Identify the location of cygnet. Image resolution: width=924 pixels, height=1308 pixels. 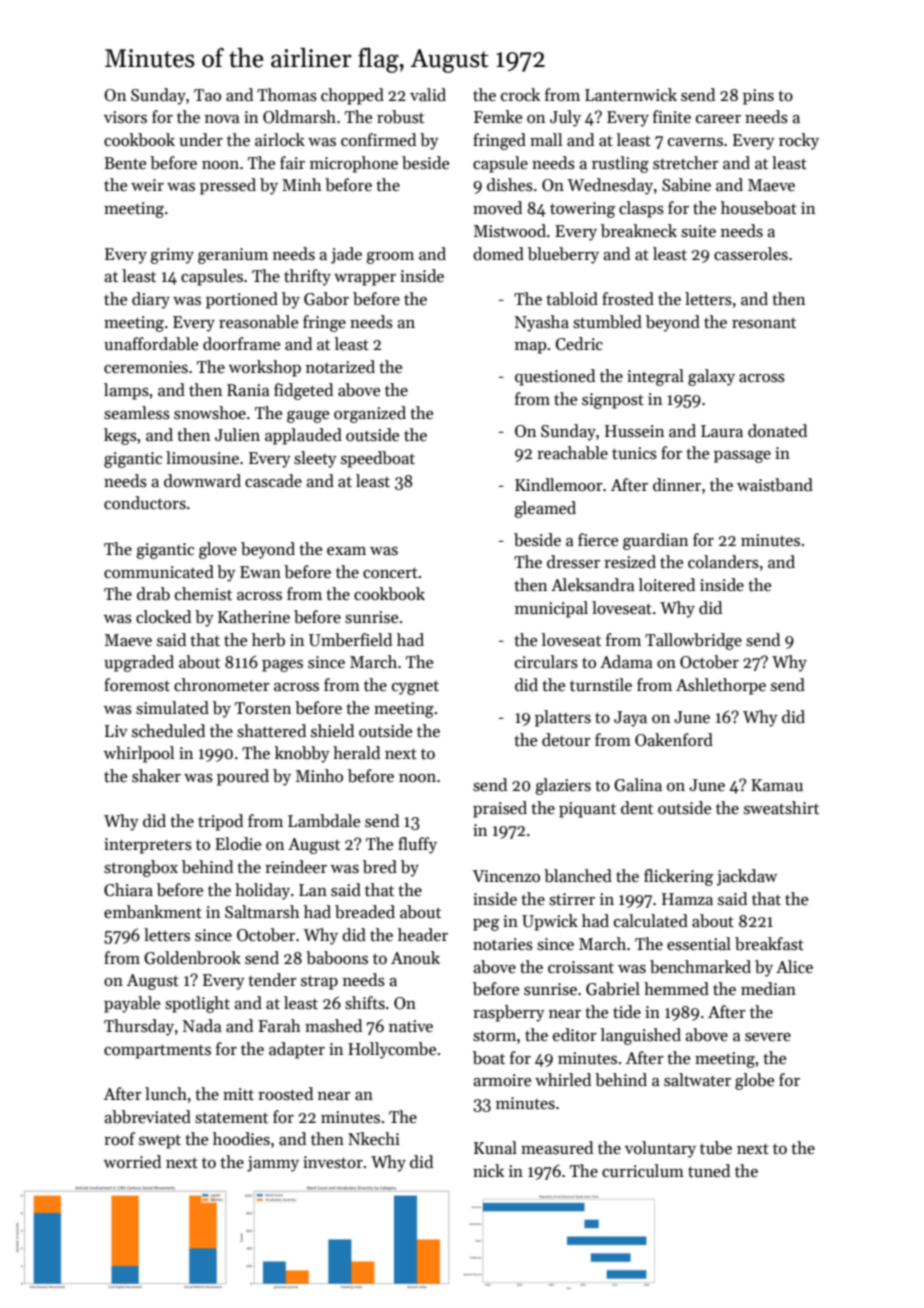
(415, 688).
